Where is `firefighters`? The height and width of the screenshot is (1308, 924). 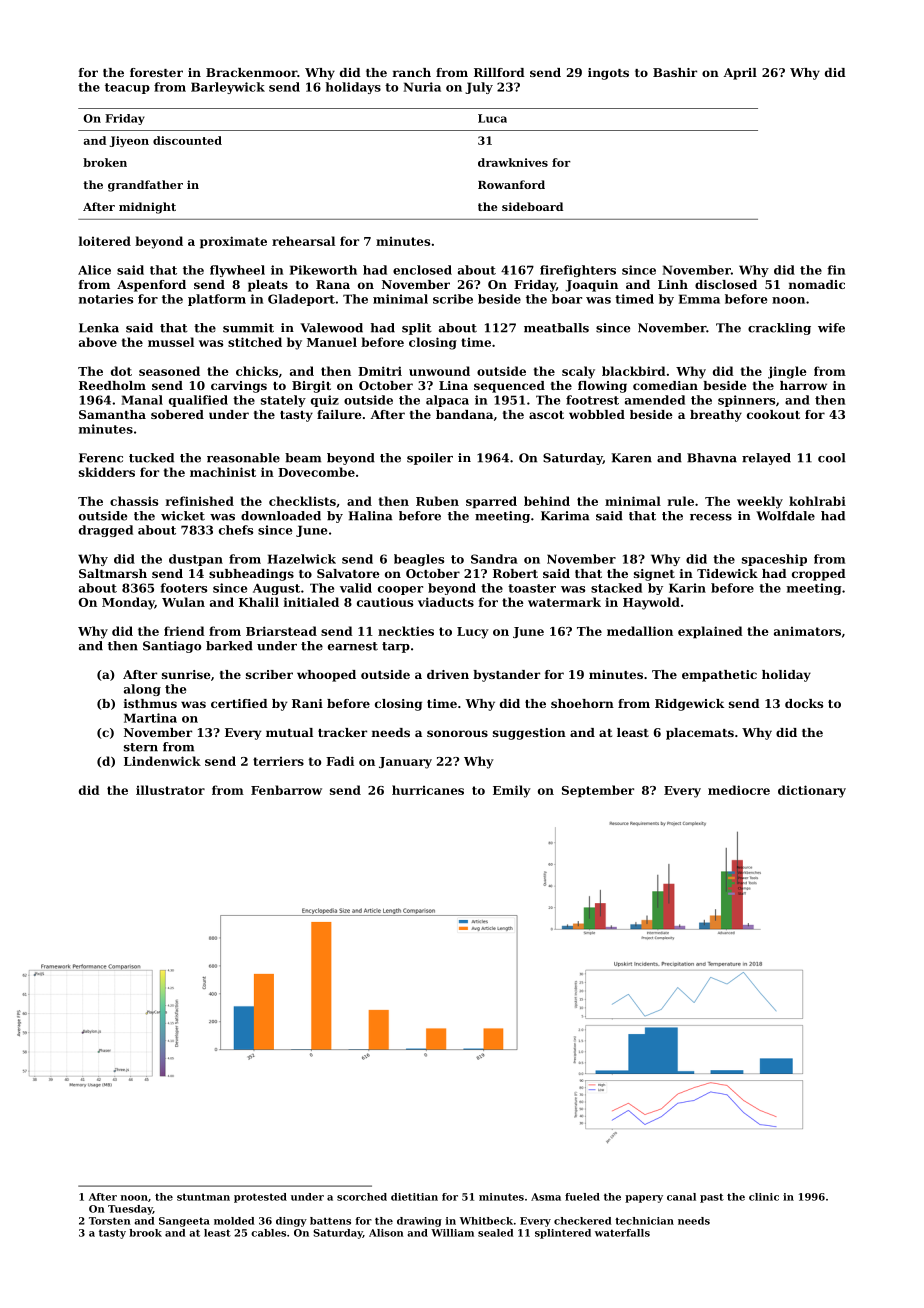 firefighters is located at coordinates (578, 271).
